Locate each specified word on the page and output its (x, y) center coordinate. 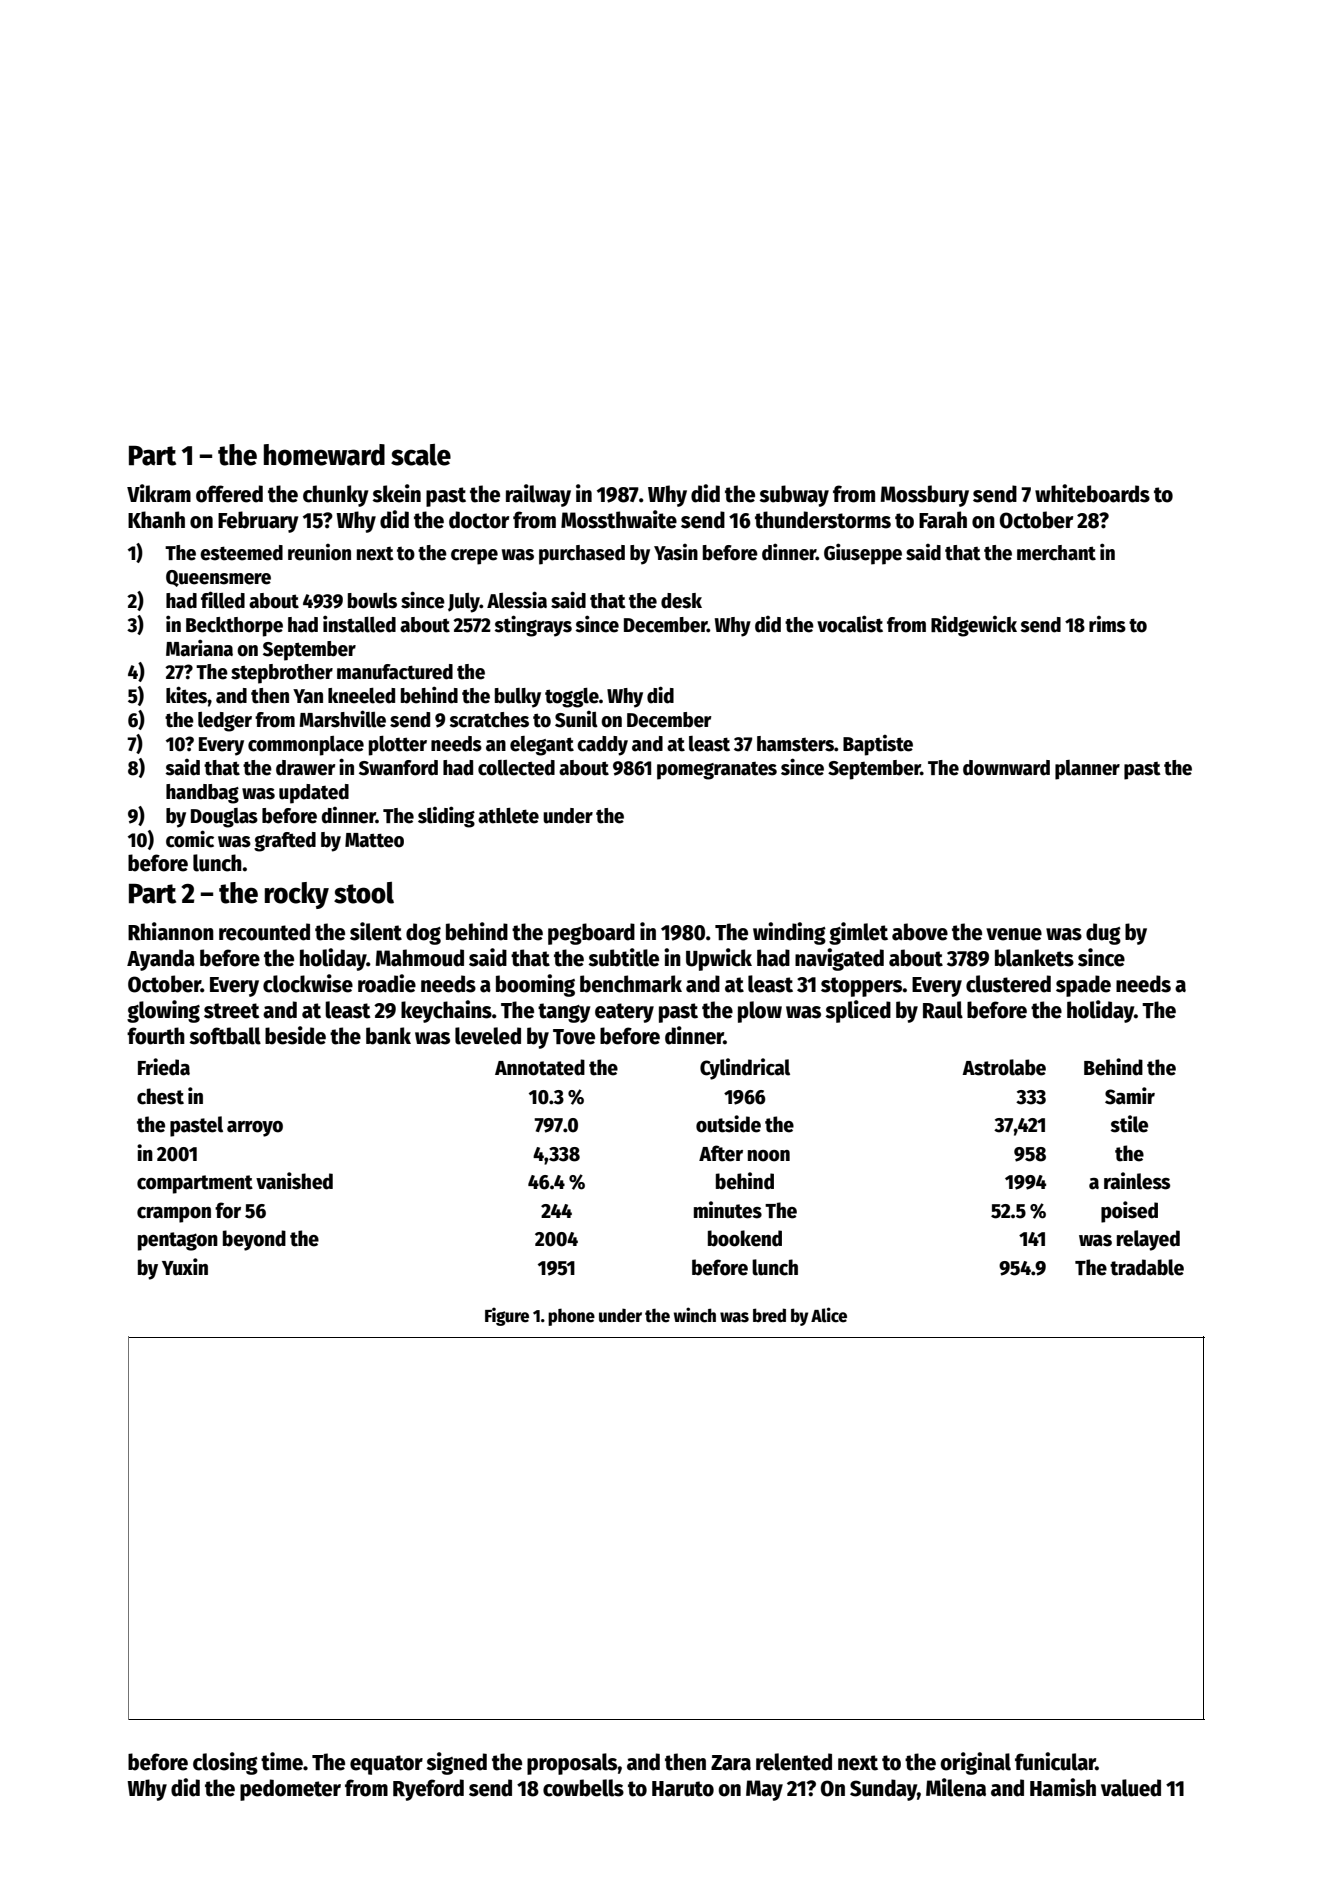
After (721, 1153)
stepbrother (282, 674)
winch (695, 1315)
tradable (1147, 1267)
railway (538, 495)
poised (1129, 1212)
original (975, 1763)
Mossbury (925, 496)
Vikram (159, 493)
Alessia (517, 600)
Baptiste (878, 745)
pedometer (290, 1790)
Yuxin (185, 1267)
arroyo (255, 1129)
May (764, 1790)
